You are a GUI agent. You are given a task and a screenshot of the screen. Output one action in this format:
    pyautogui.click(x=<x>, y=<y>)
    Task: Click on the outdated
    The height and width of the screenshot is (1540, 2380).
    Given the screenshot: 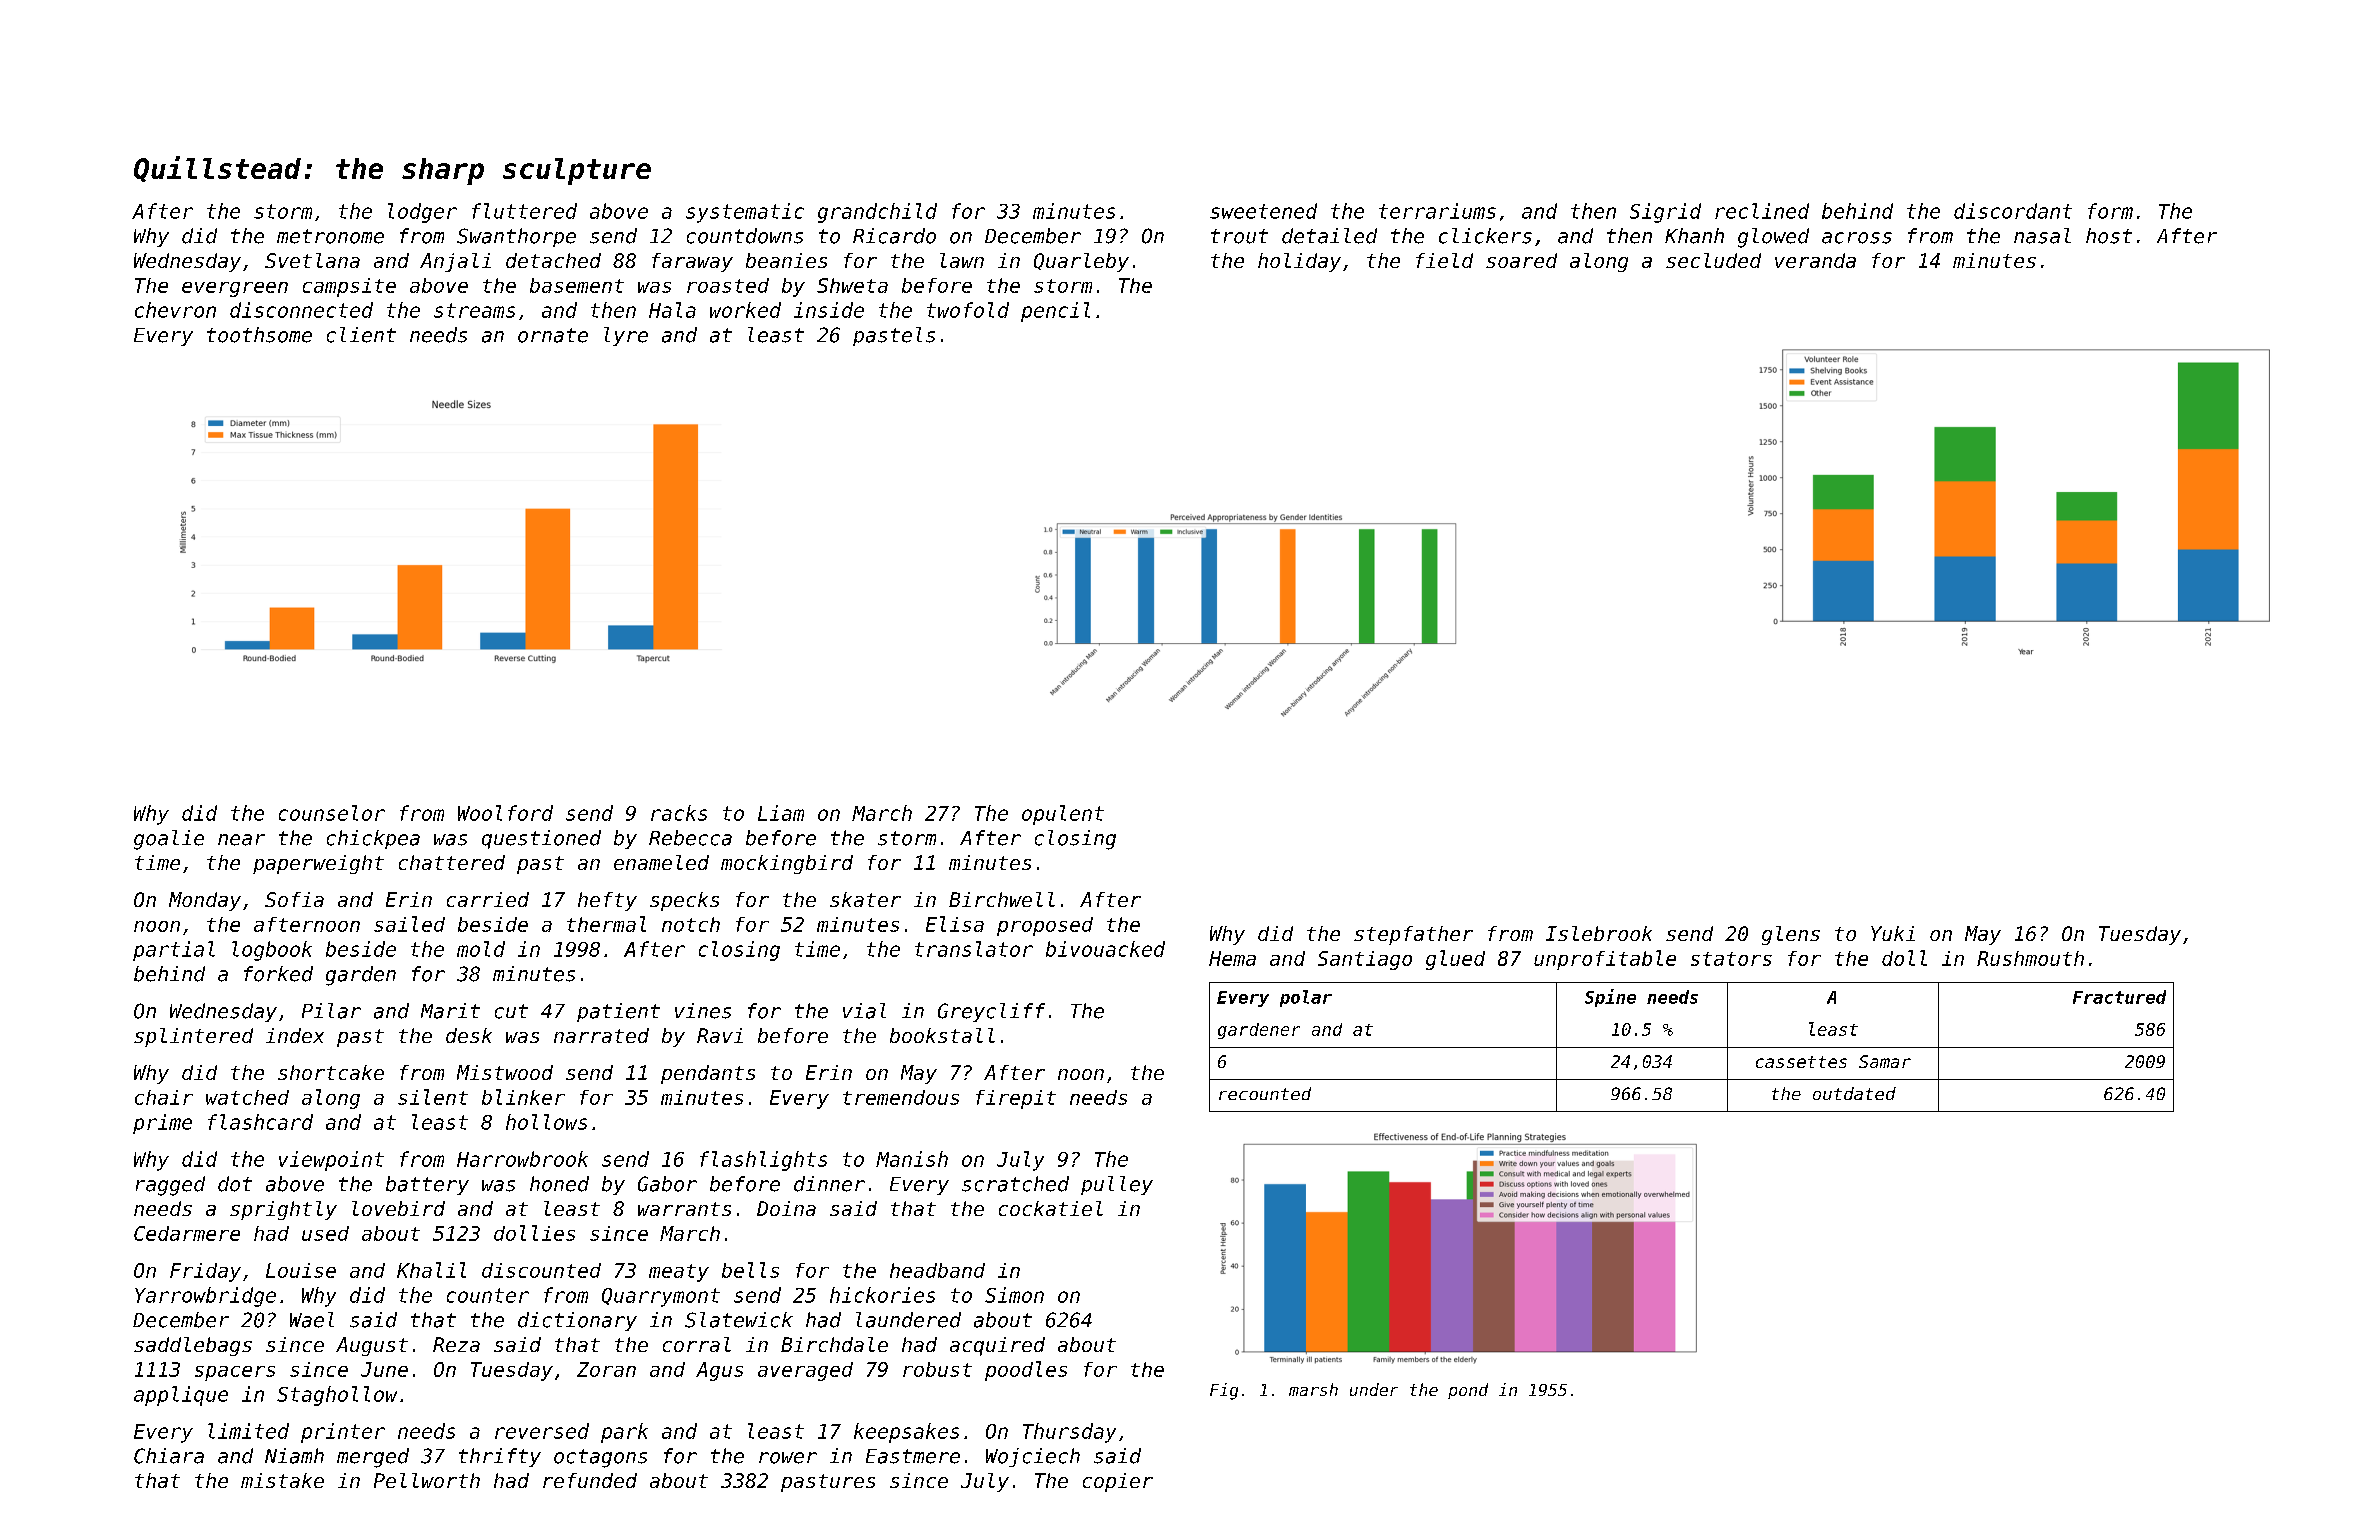 What is the action you would take?
    pyautogui.click(x=1854, y=1093)
